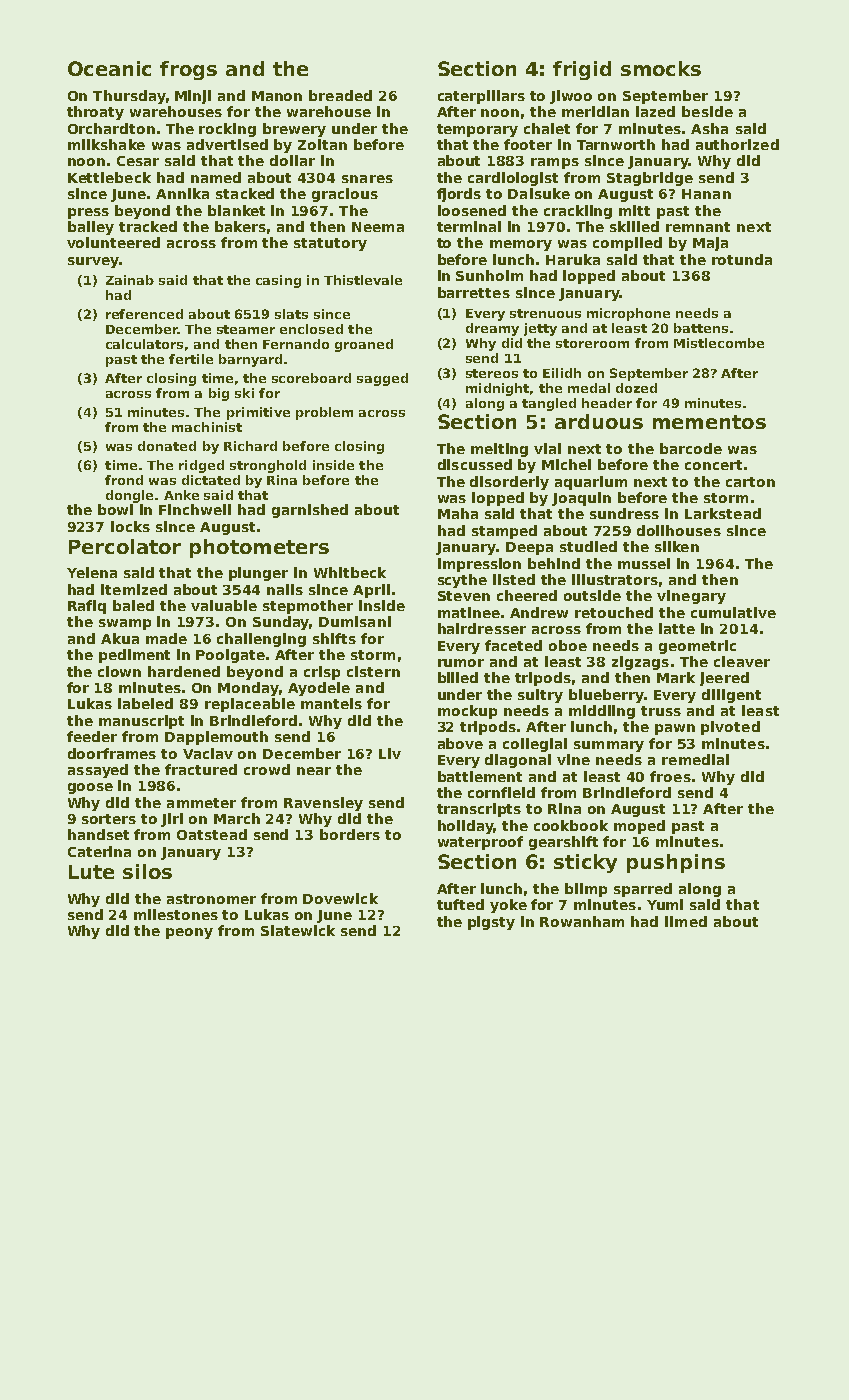  I want to click on breaded, so click(340, 95).
